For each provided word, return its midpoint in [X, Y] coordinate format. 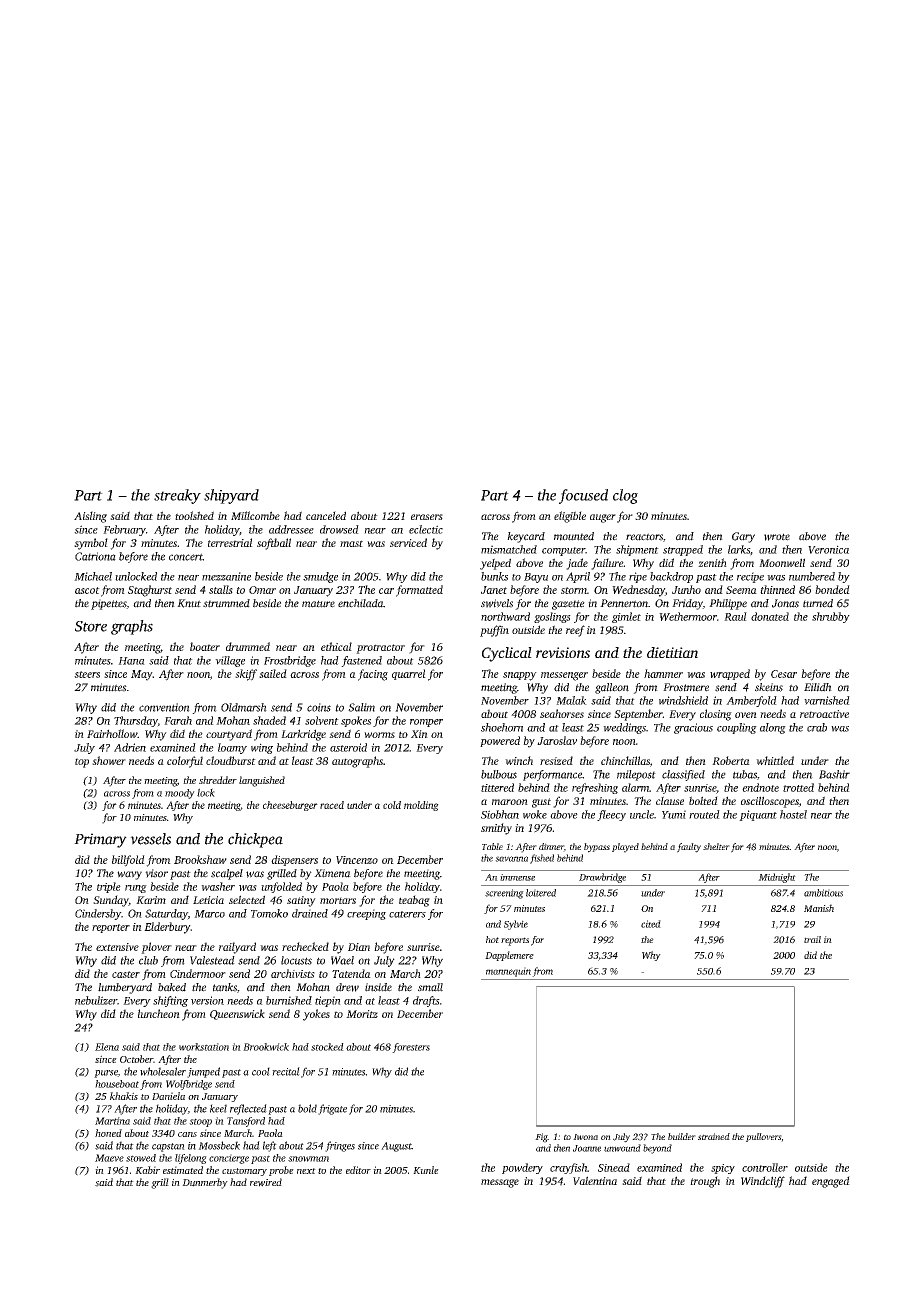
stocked [327, 1047]
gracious [693, 728]
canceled [326, 515]
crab [817, 727]
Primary [100, 840]
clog [625, 496]
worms [379, 735]
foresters [411, 1048]
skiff [246, 675]
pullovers [763, 1137]
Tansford [246, 1122]
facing [373, 675]
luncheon [159, 1013]
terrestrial [230, 542]
